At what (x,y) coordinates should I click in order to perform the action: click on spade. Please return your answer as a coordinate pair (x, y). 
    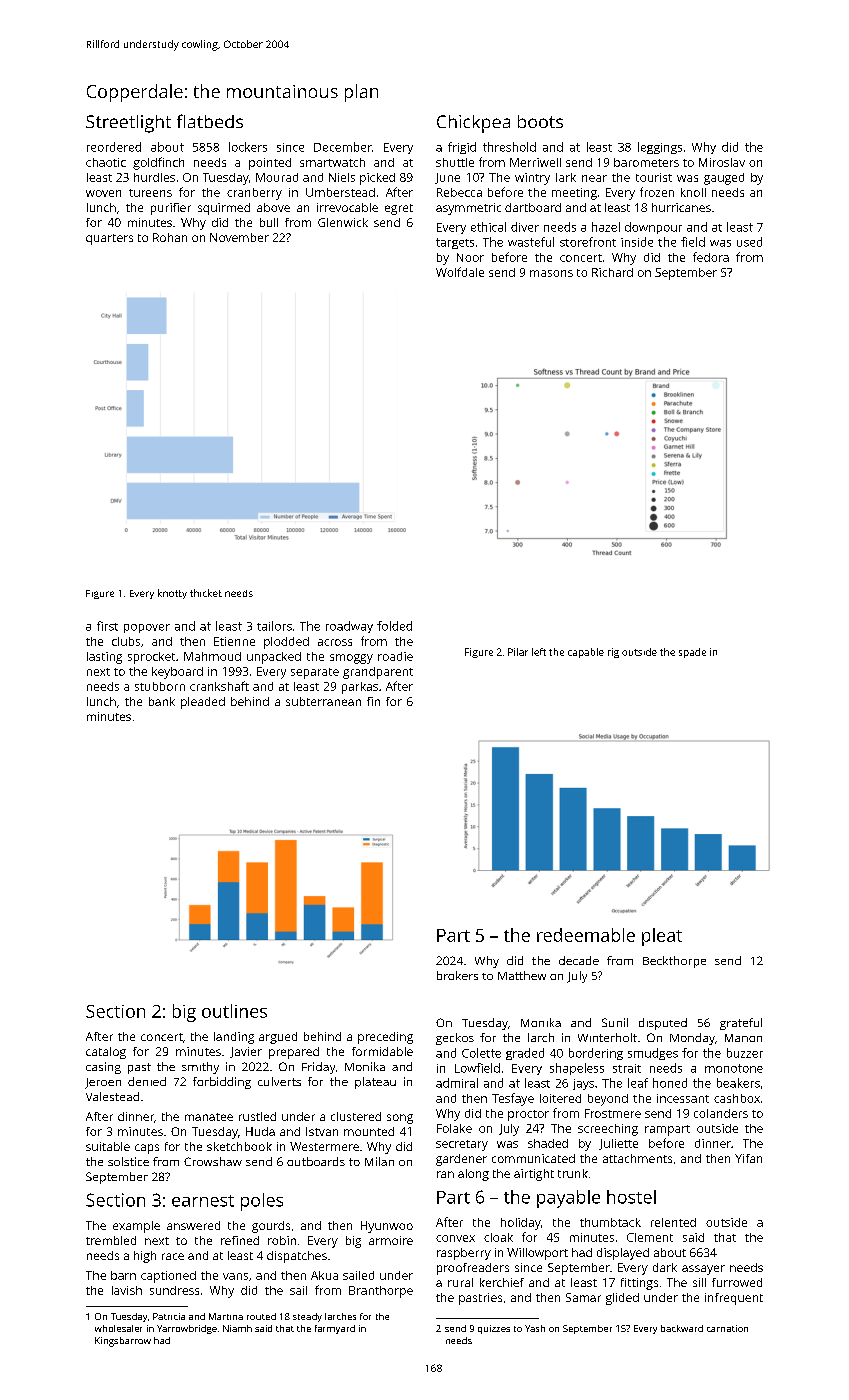
    Looking at the image, I should click on (692, 653).
